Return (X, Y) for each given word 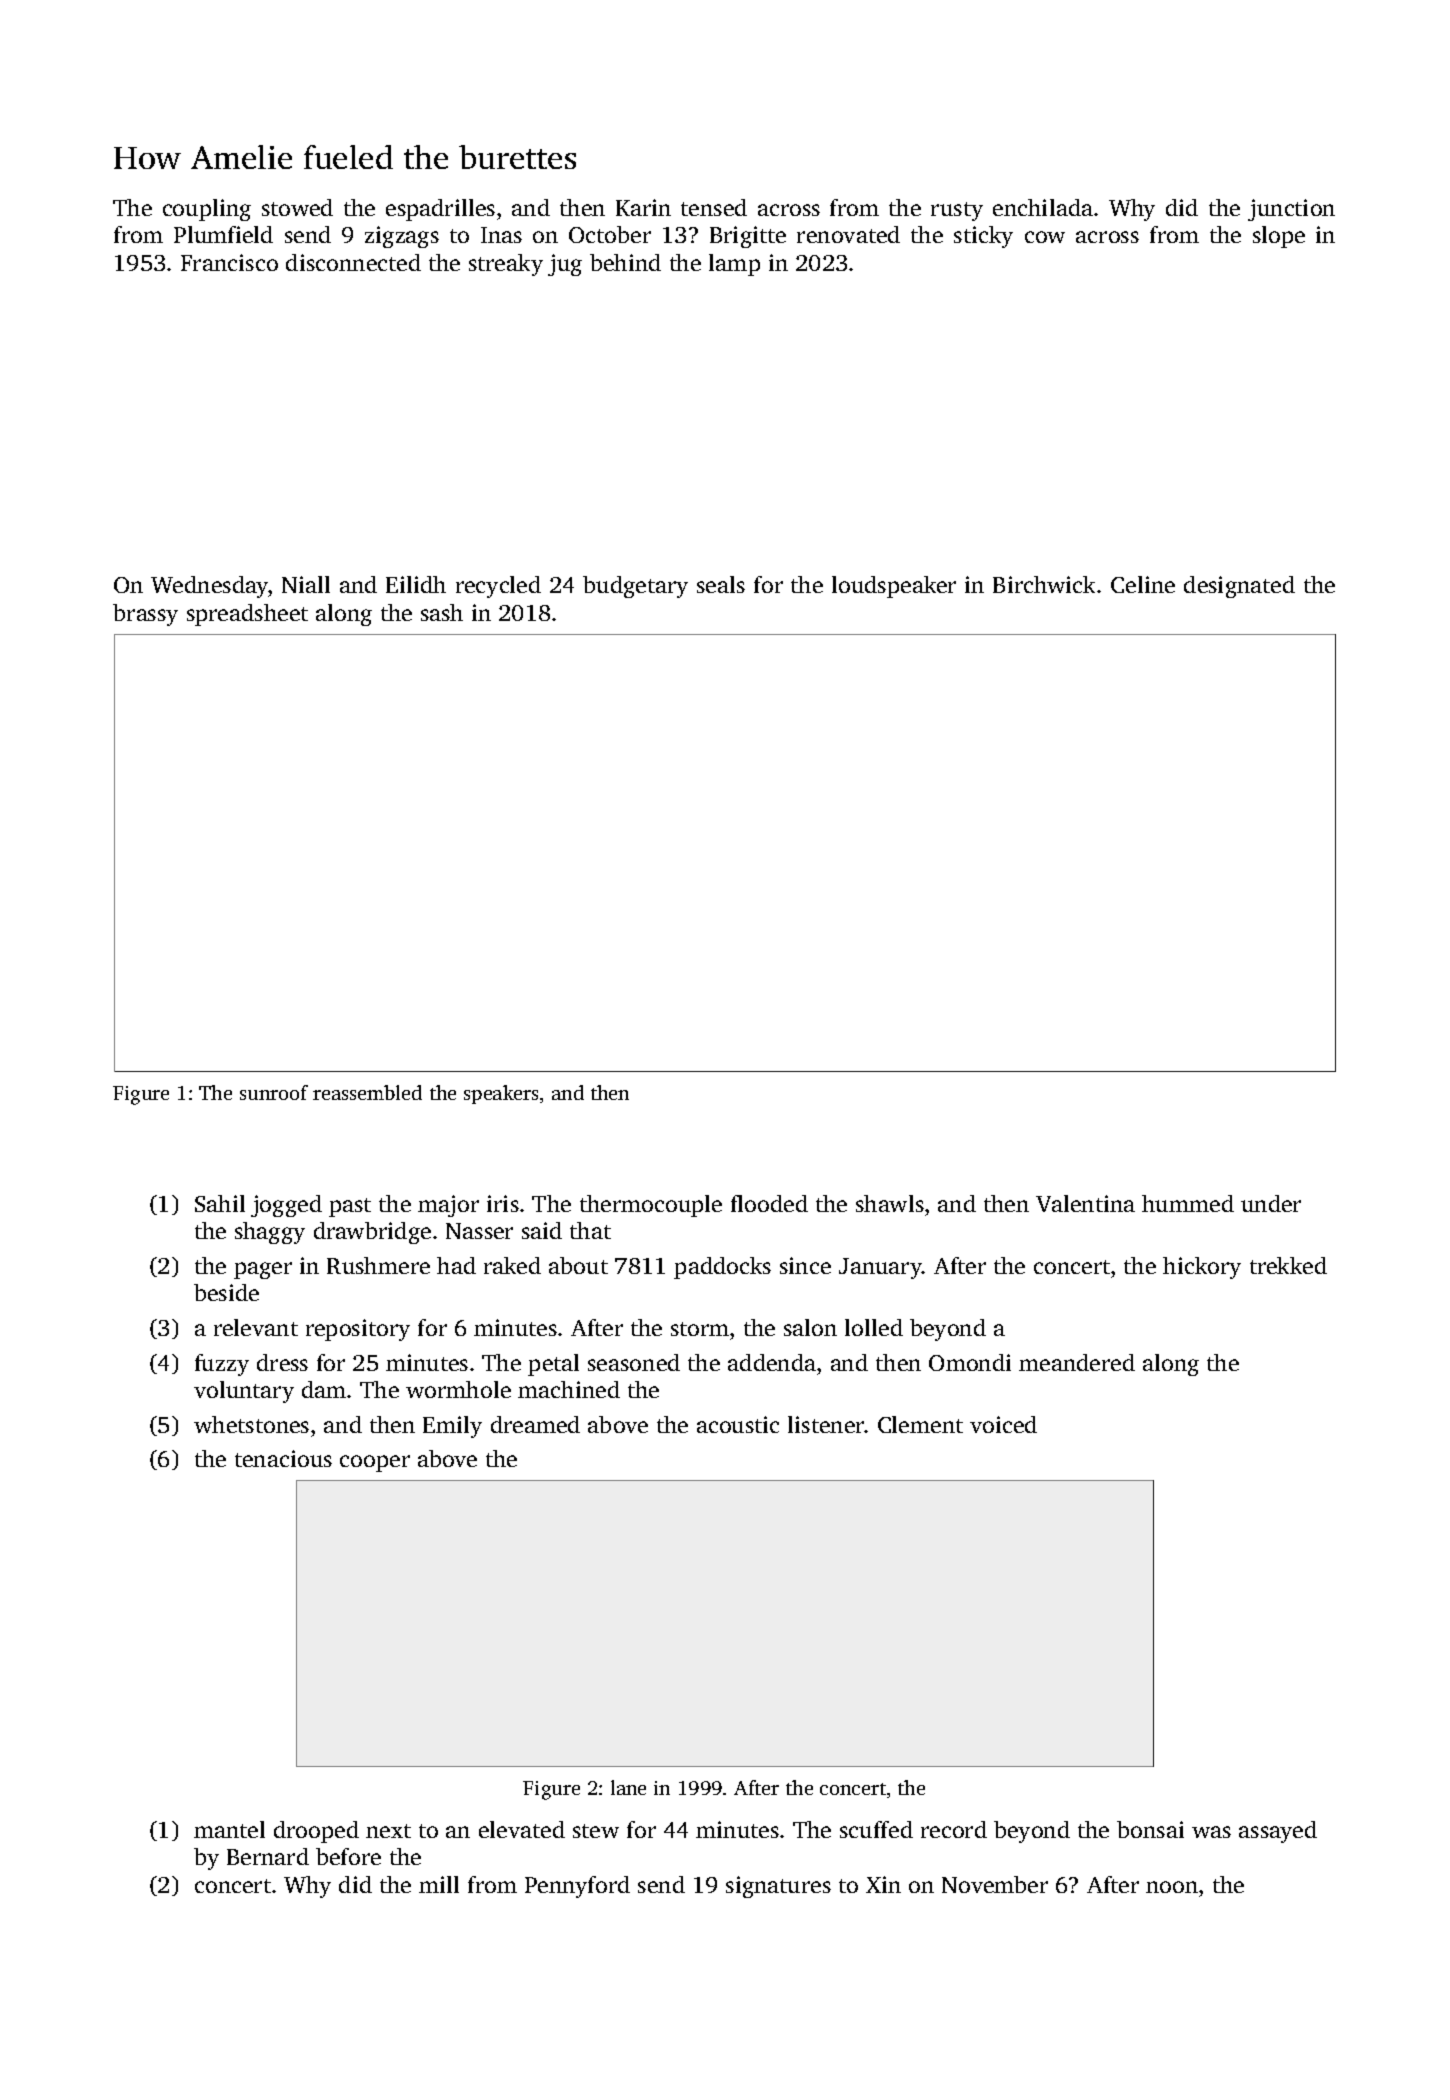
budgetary (635, 587)
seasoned (634, 1362)
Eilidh (416, 584)
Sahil (220, 1203)
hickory (1202, 1268)
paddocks (722, 1268)
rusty (957, 211)
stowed (297, 207)
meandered (1077, 1362)
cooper (375, 1463)
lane (628, 1787)
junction (1291, 210)
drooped (316, 1832)
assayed (1278, 1832)
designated (1239, 587)
